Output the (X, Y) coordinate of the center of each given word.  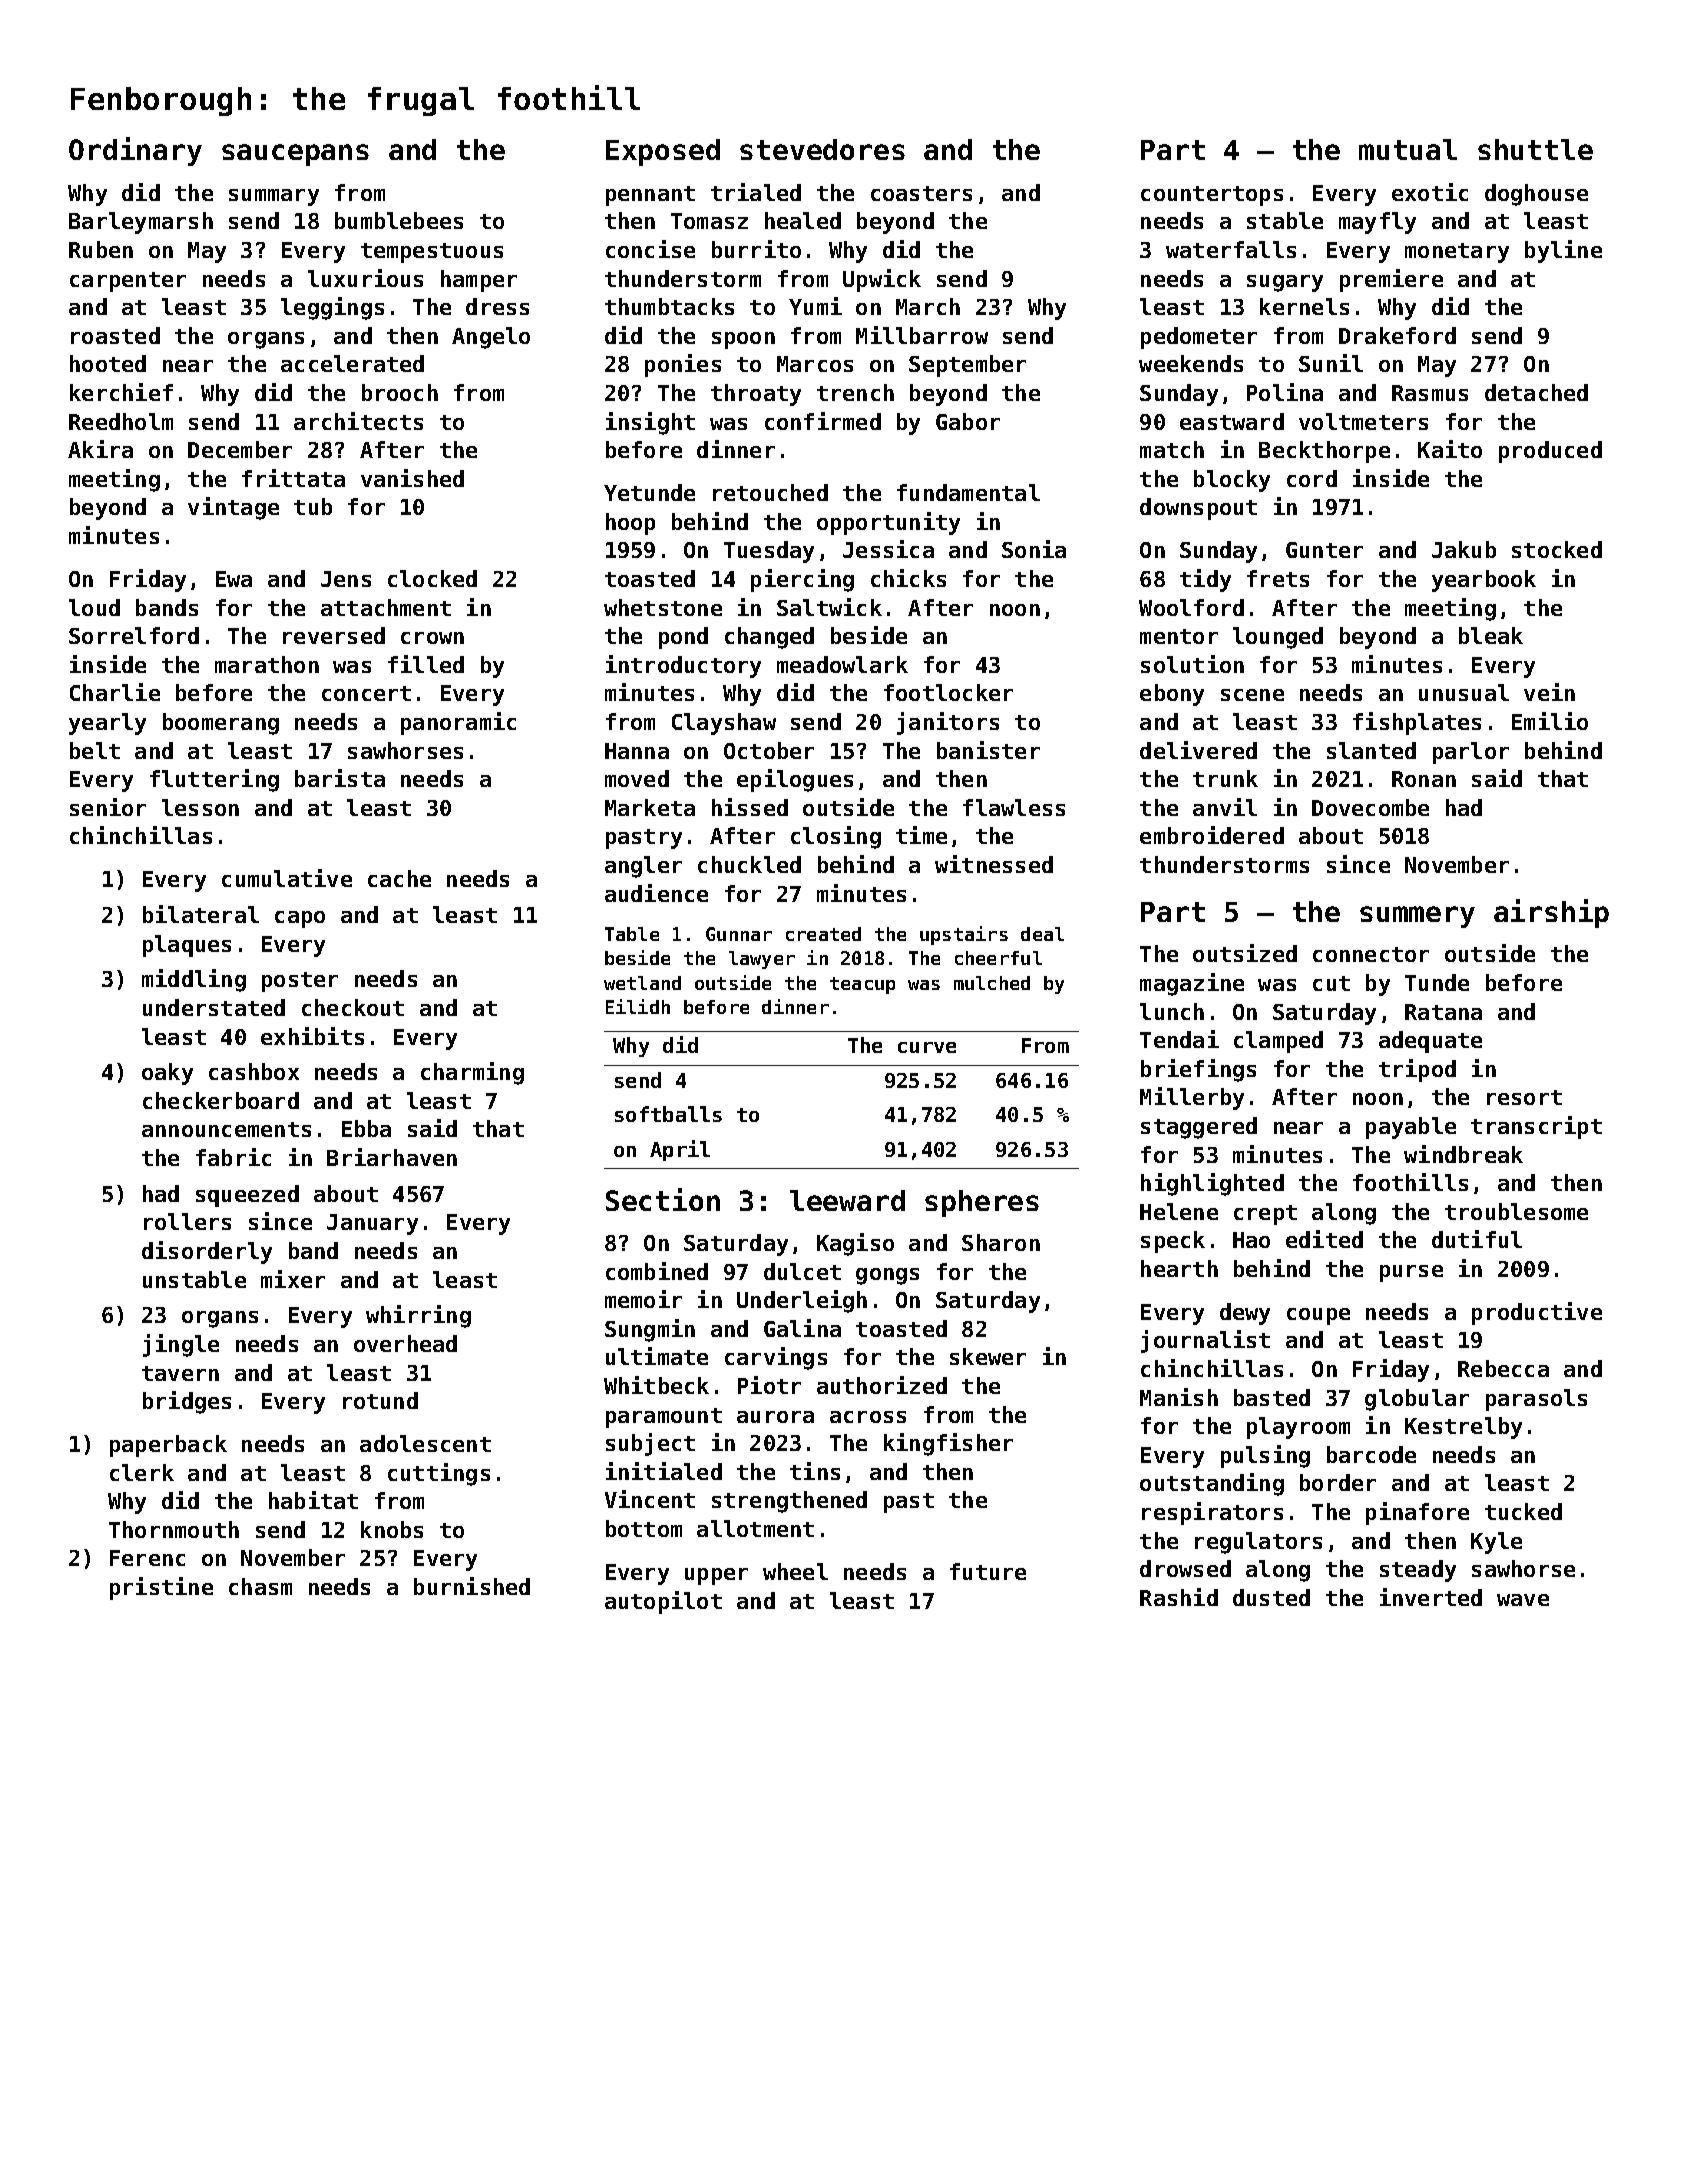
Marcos (815, 364)
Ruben (101, 249)
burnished (472, 1586)
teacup (862, 985)
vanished (412, 478)
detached (1536, 392)
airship (1551, 913)
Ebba (366, 1128)
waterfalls (1231, 249)
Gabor (968, 421)
